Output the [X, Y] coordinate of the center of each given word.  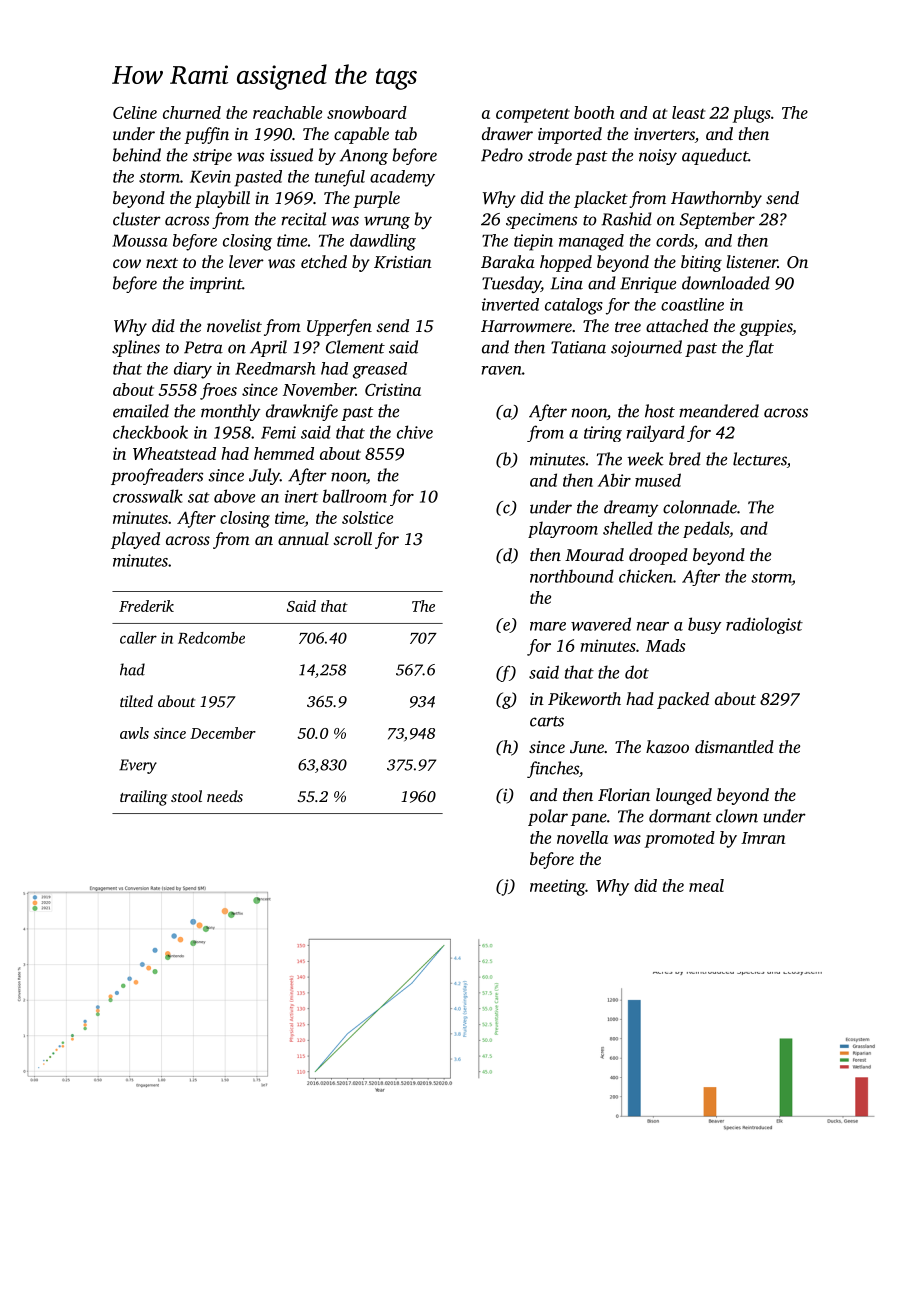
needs [225, 796]
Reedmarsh [275, 368]
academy [402, 178]
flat [760, 348]
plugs [752, 114]
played [135, 540]
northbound [572, 576]
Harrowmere [526, 326]
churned [192, 112]
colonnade [700, 507]
